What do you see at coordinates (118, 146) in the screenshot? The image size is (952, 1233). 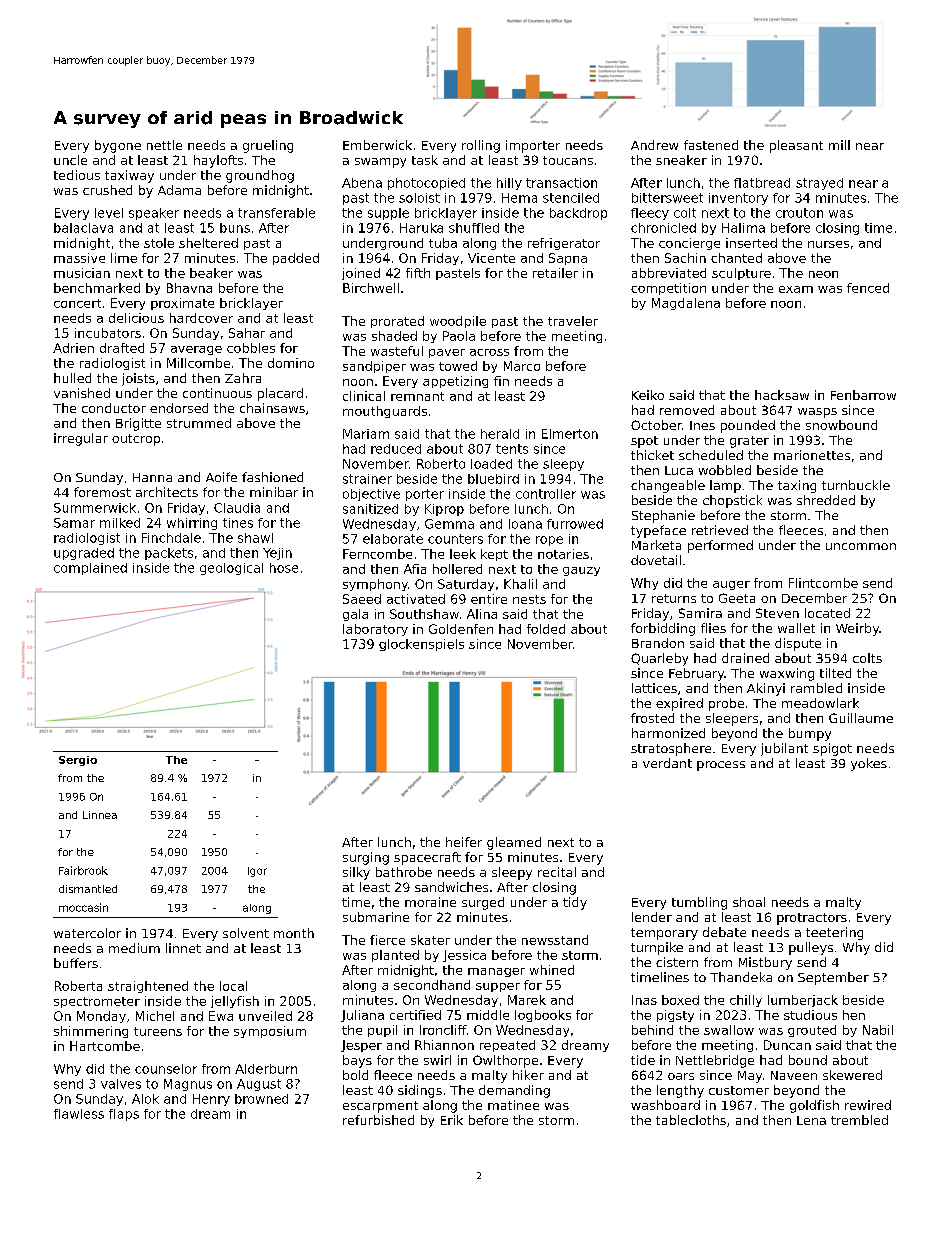 I see `bygone` at bounding box center [118, 146].
